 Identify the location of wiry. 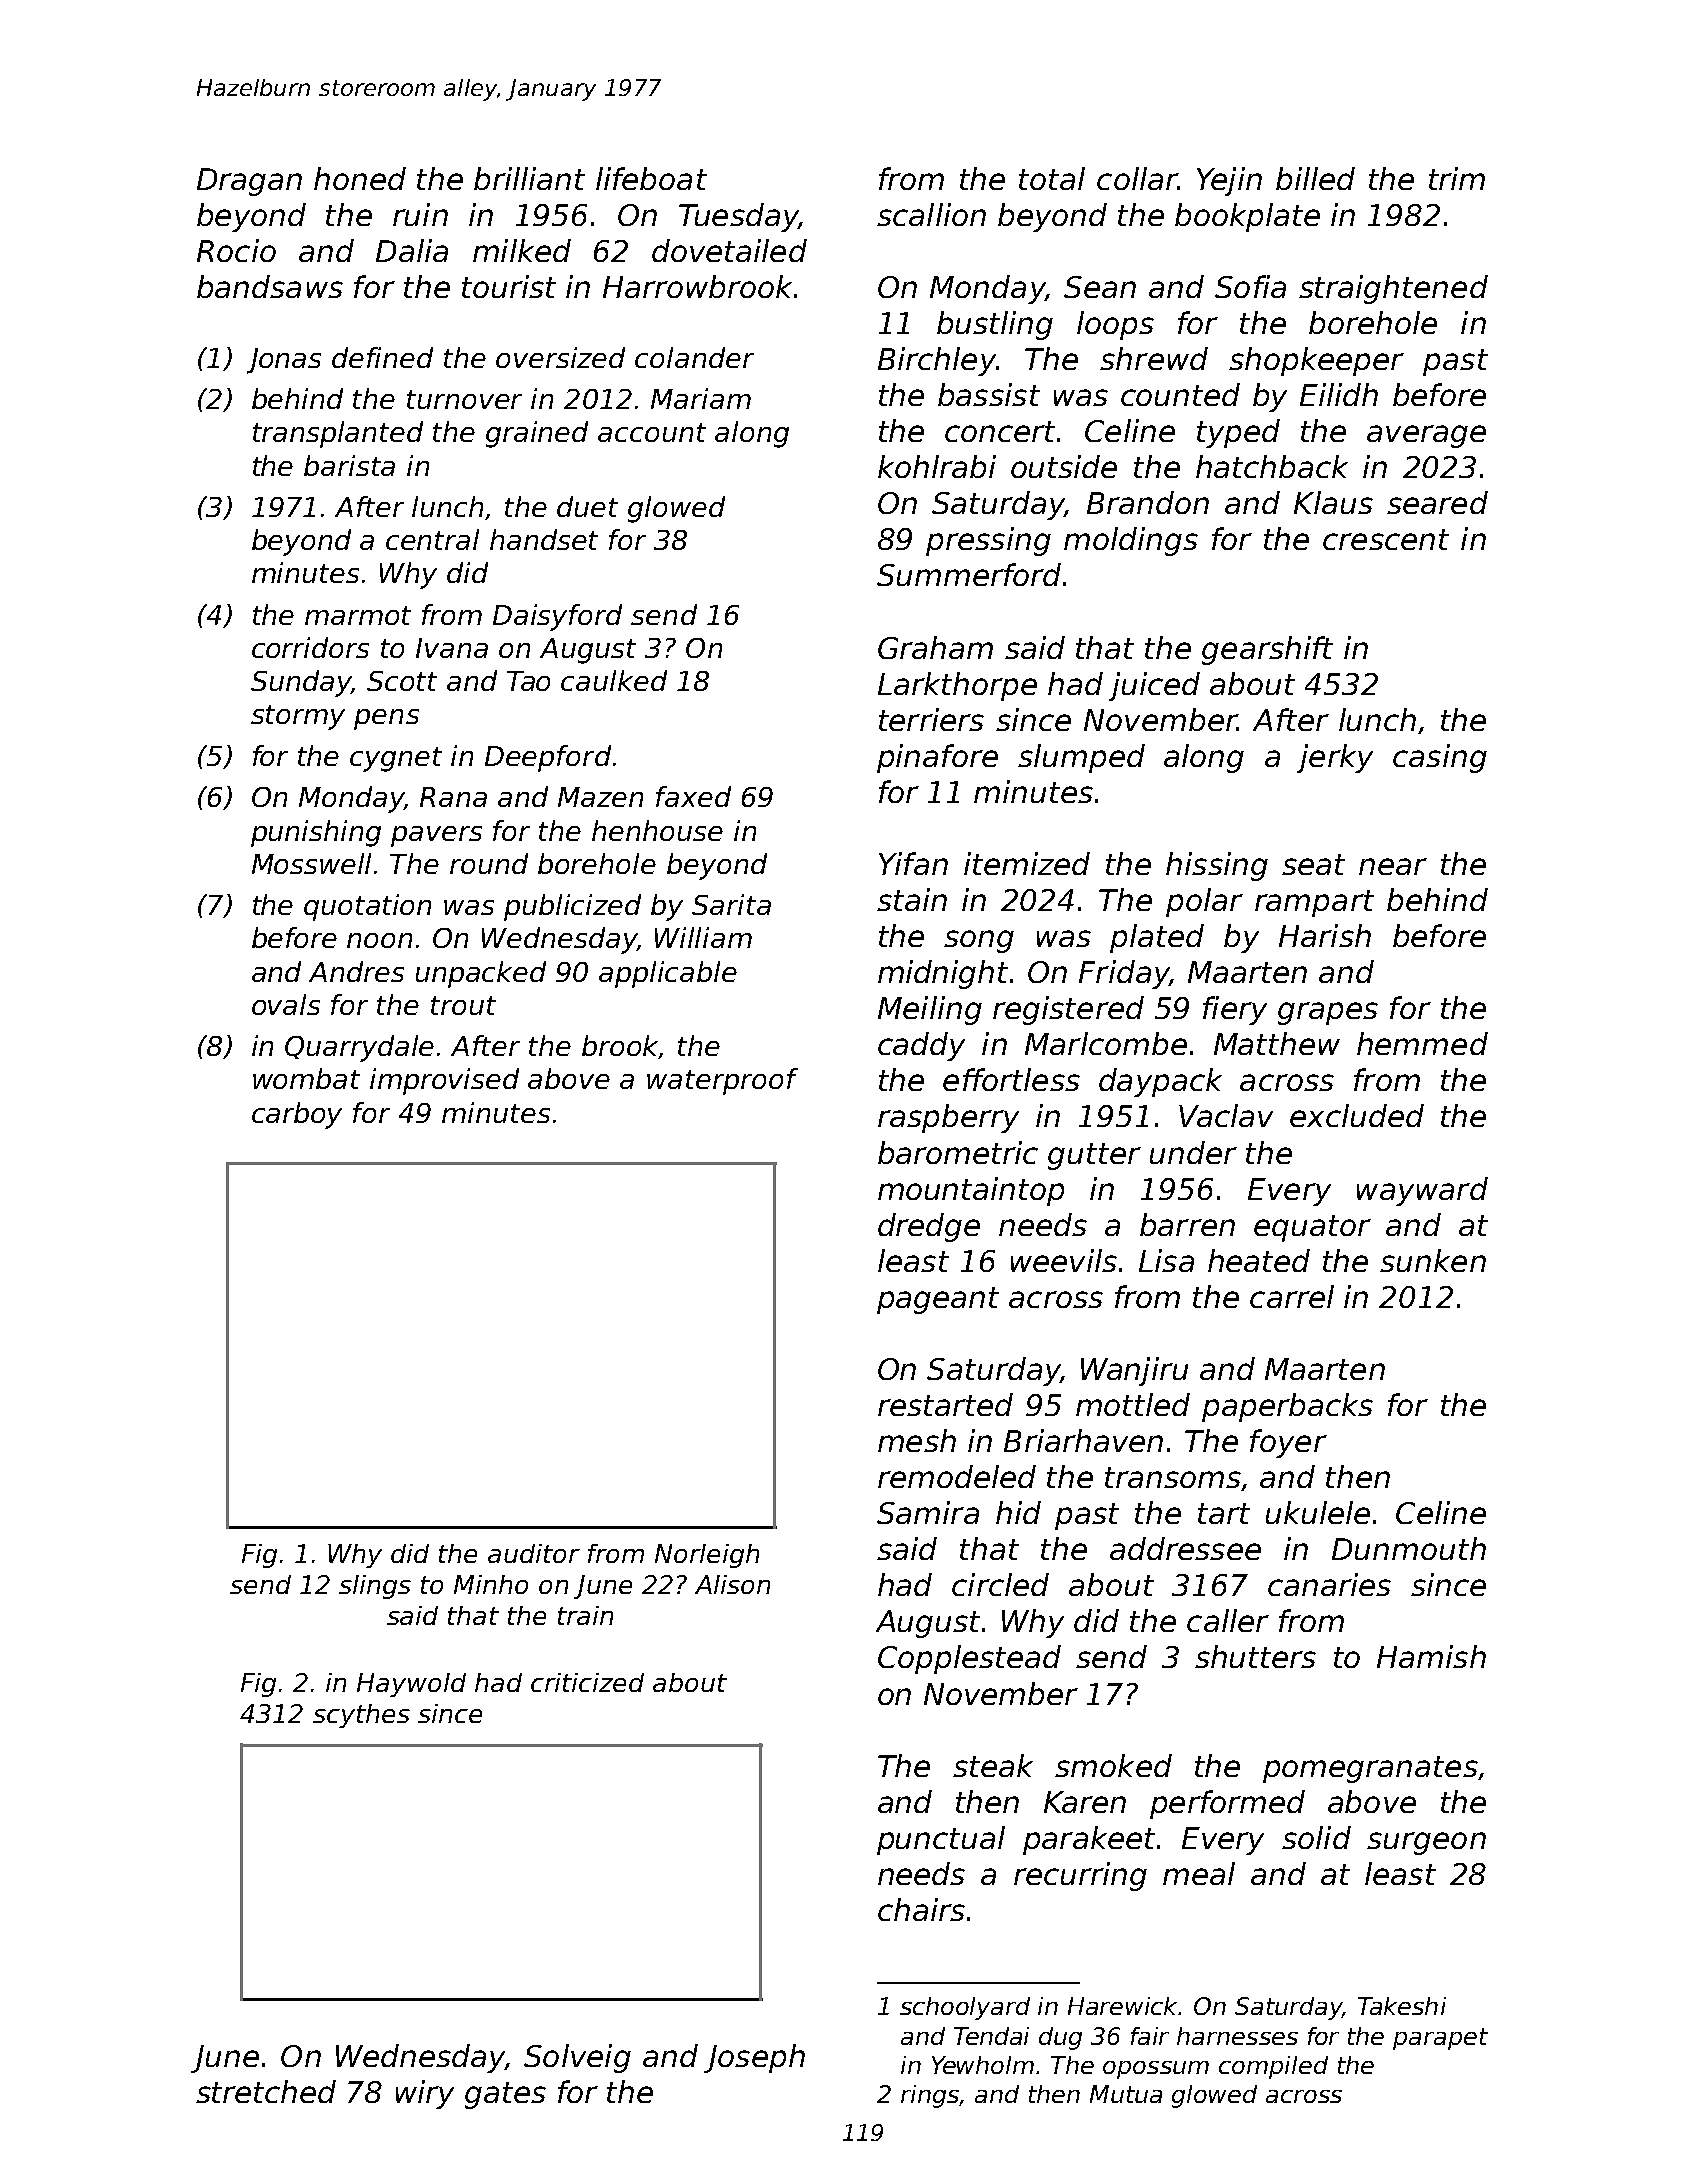
(425, 2094).
